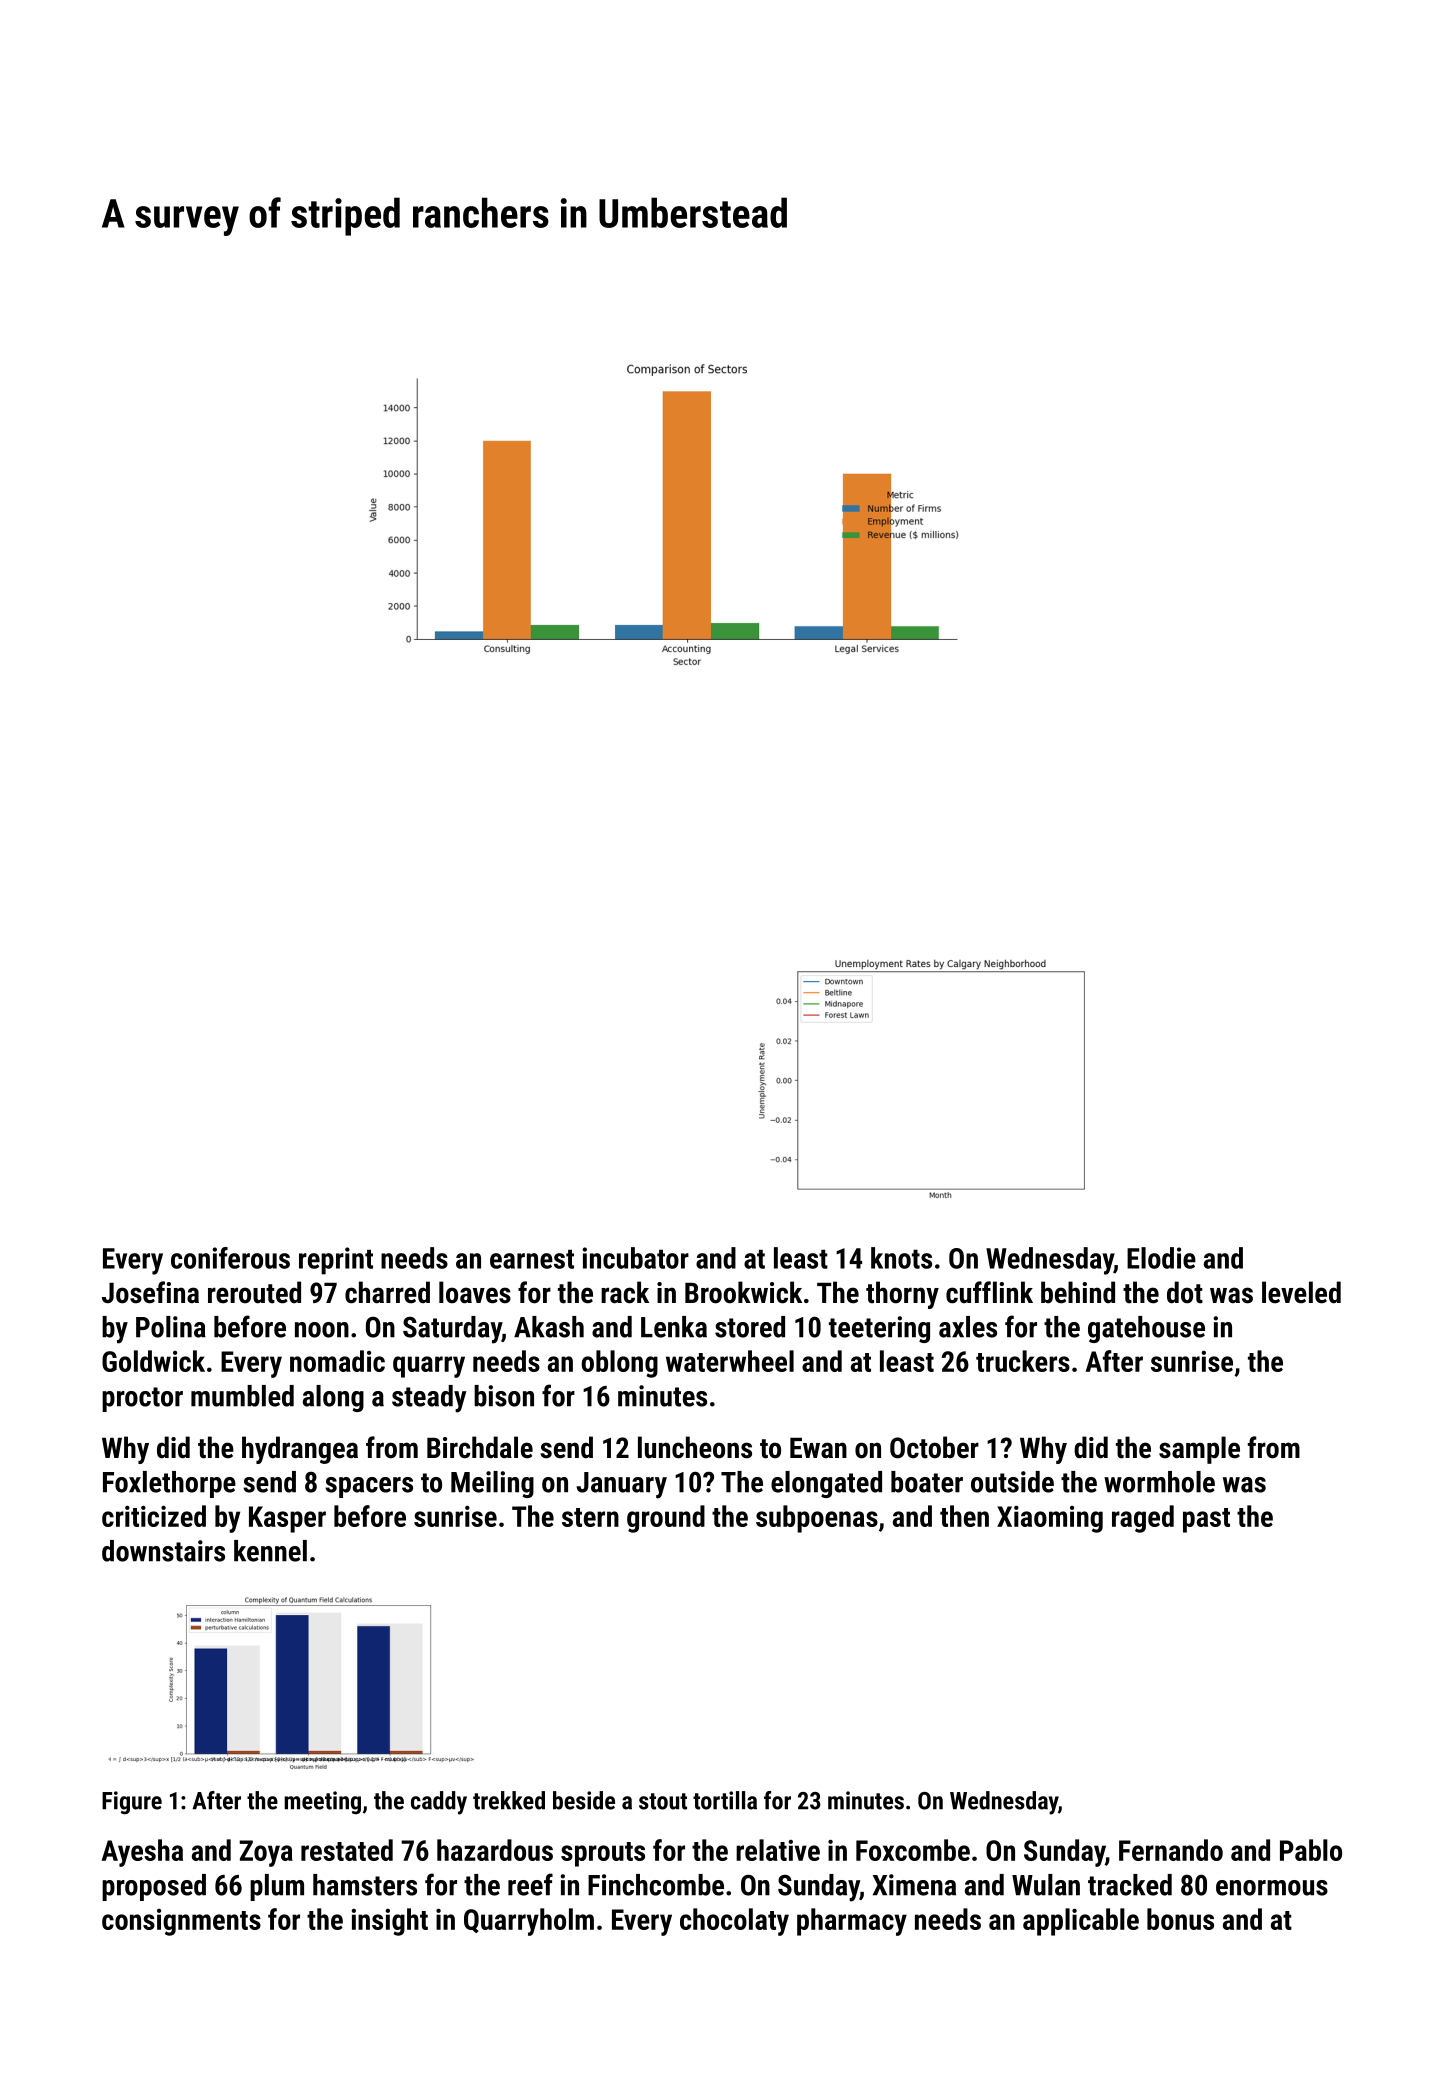 The height and width of the image is (2100, 1450). Describe the element at coordinates (322, 1803) in the image. I see `meeting` at that location.
